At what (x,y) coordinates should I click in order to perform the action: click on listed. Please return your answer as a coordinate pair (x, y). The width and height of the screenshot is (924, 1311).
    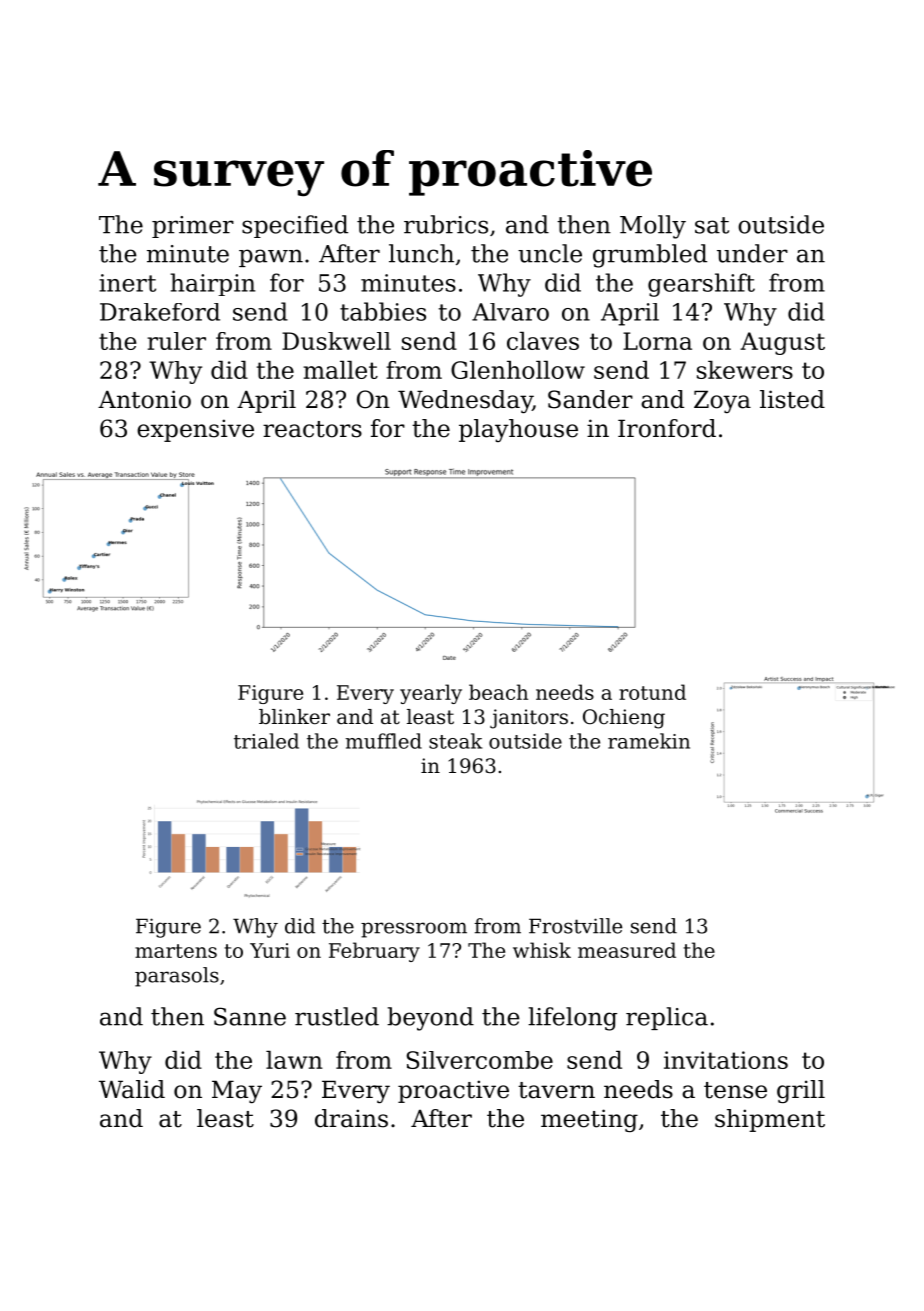
    Looking at the image, I should click on (792, 399).
